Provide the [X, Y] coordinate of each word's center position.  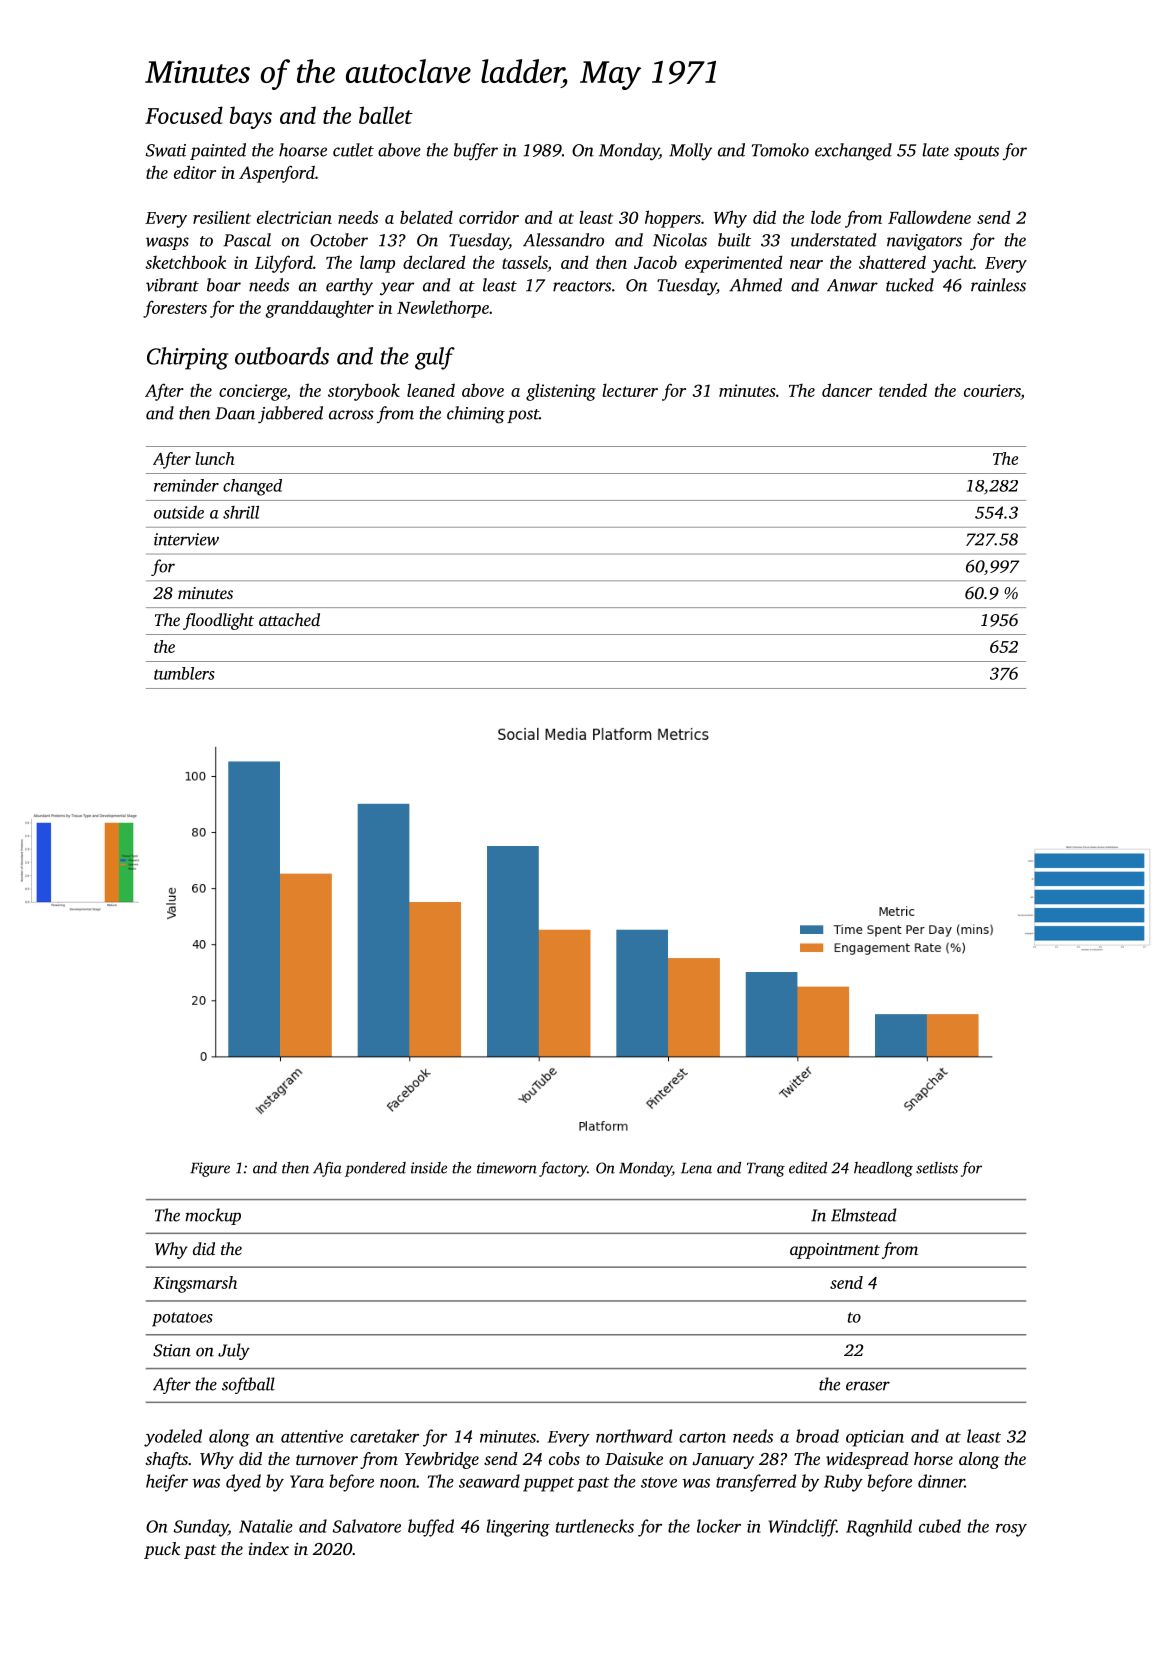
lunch [214, 458]
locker [719, 1526]
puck [162, 1550]
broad [817, 1436]
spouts [976, 153]
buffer [476, 152]
